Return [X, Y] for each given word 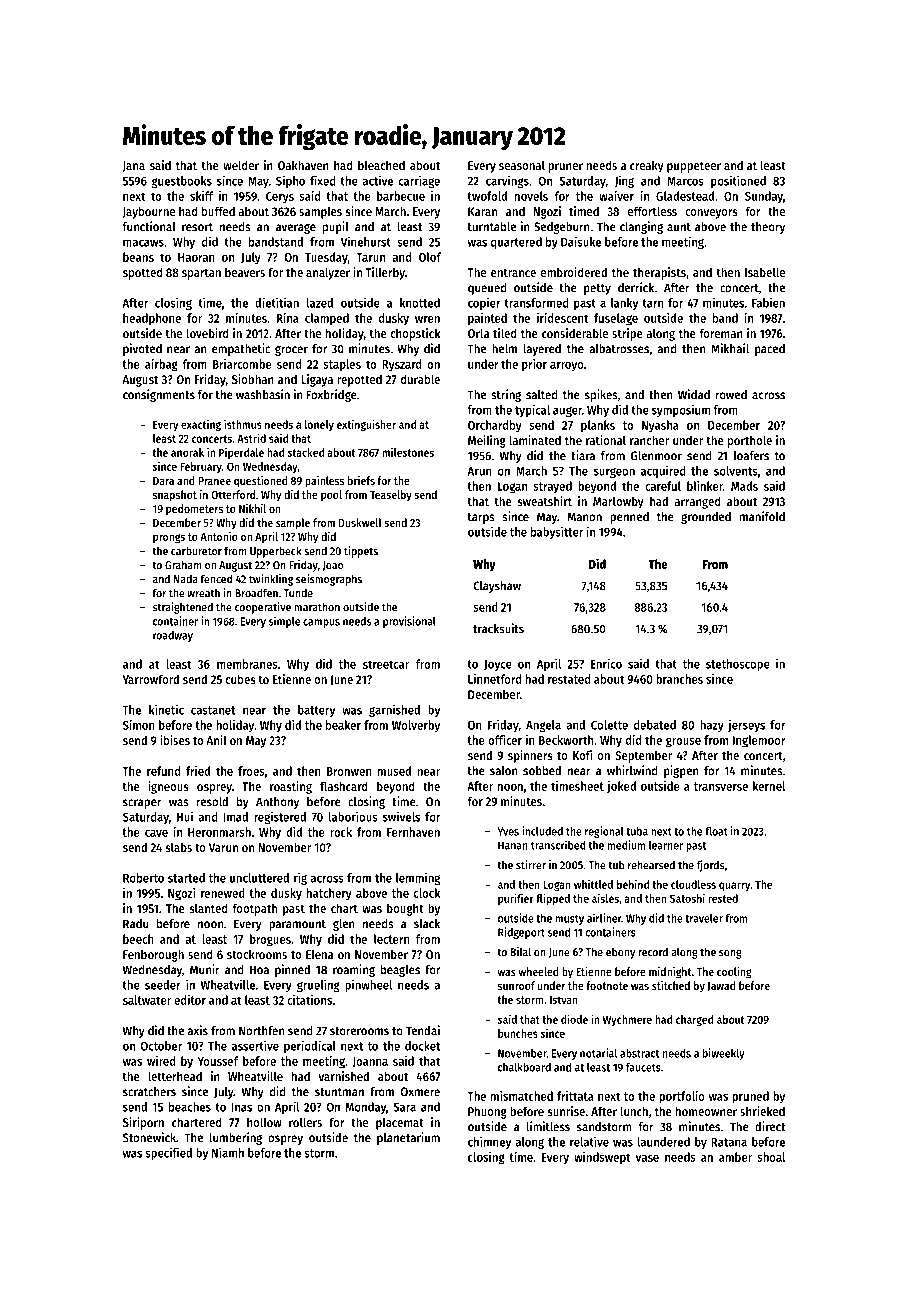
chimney [489, 1142]
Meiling [487, 441]
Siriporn [143, 1123]
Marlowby [618, 502]
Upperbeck [276, 552]
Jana [133, 166]
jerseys [746, 725]
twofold [487, 196]
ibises [175, 740]
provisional [409, 622]
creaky [647, 166]
